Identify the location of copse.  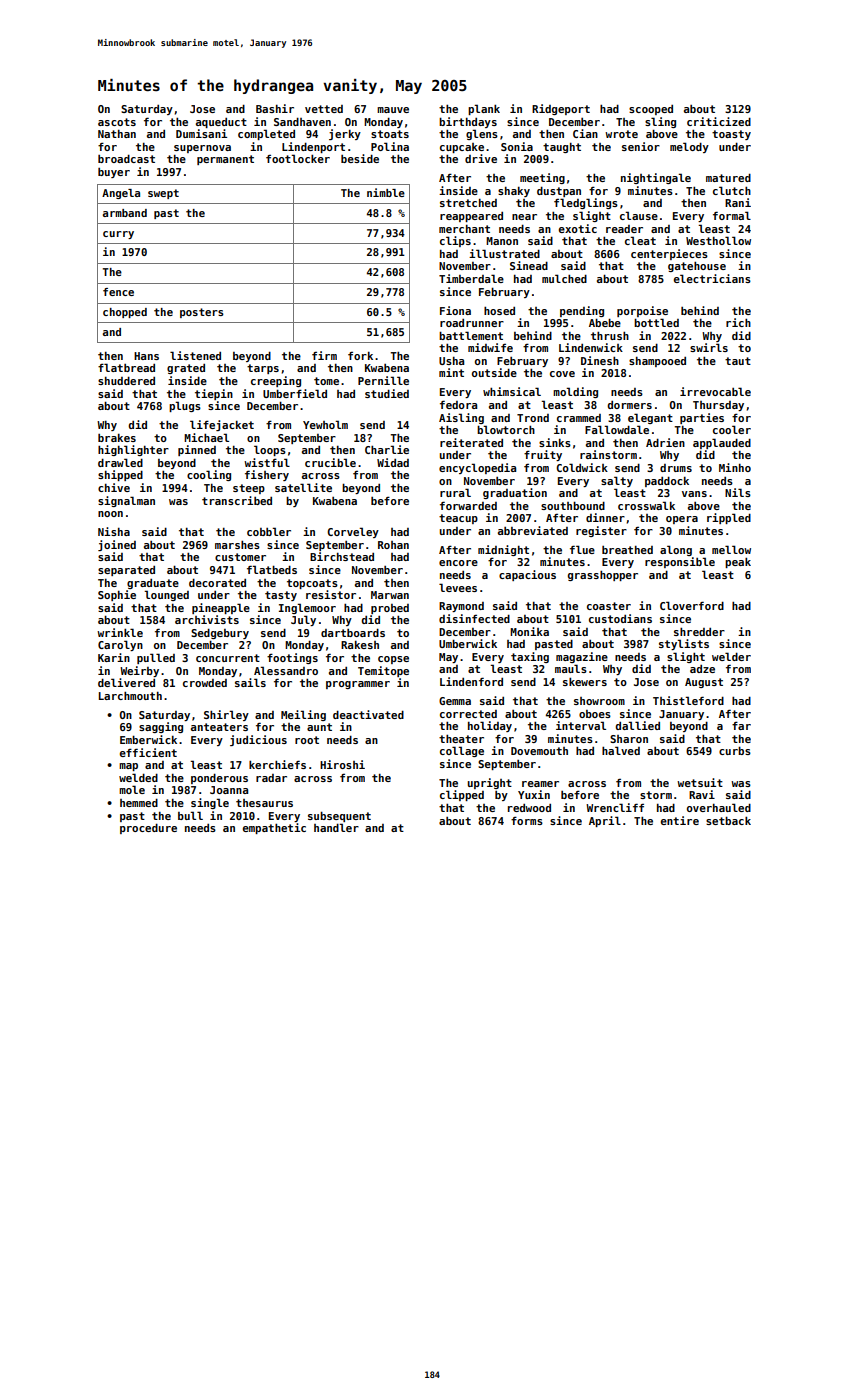
(393, 660).
